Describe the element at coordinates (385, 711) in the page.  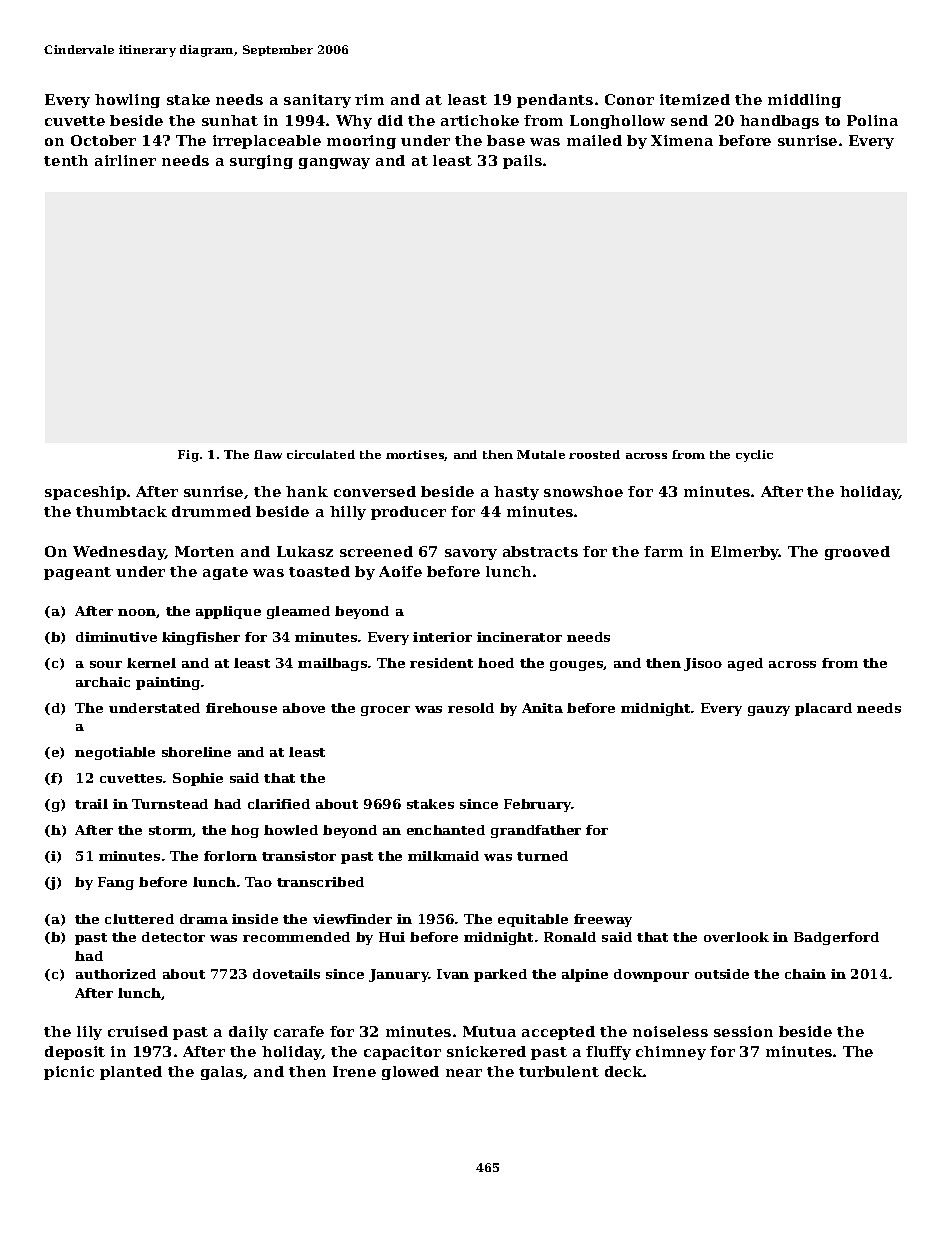
I see `grocer` at that location.
